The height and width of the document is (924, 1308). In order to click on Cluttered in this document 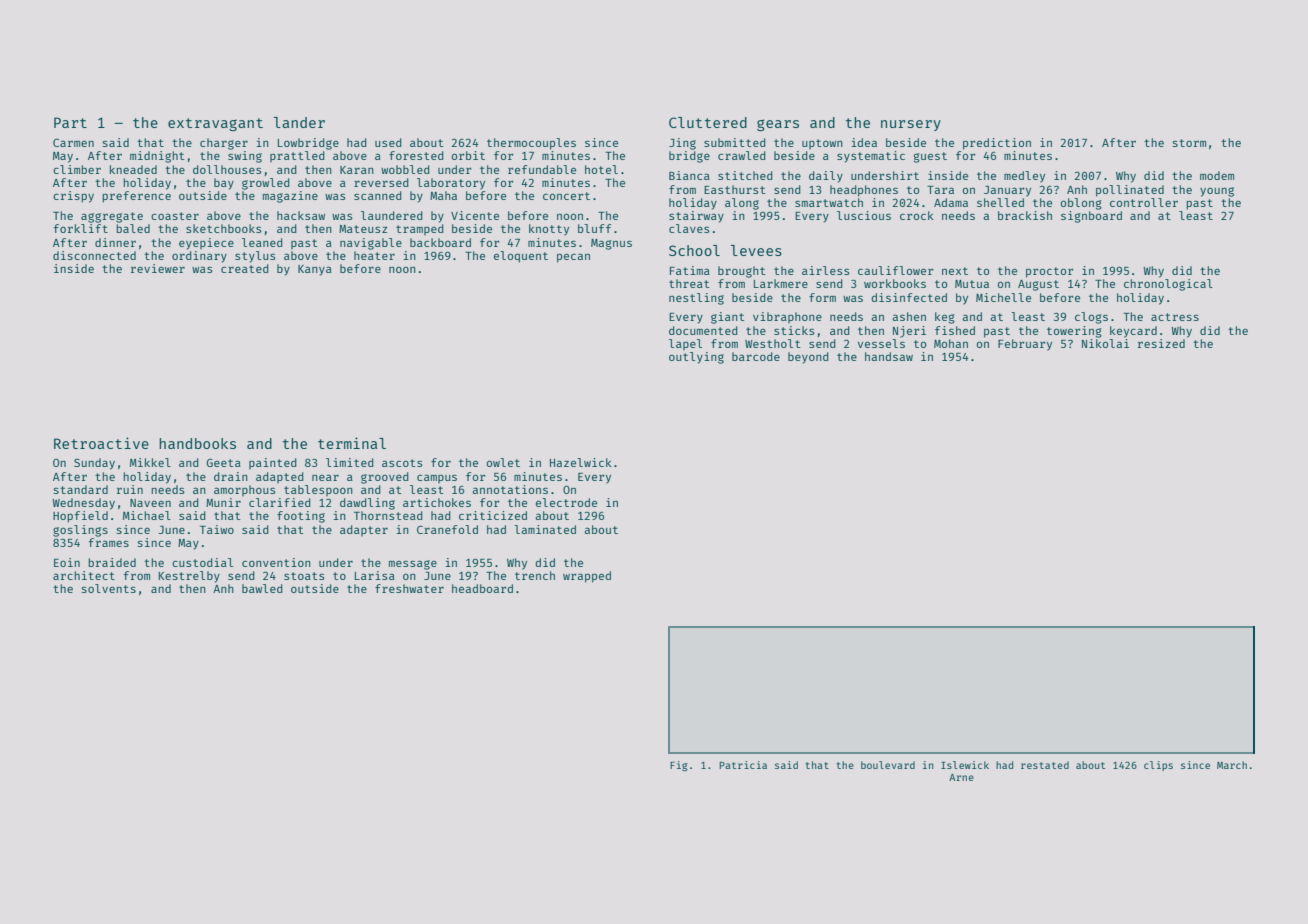, I will do `click(708, 122)`.
